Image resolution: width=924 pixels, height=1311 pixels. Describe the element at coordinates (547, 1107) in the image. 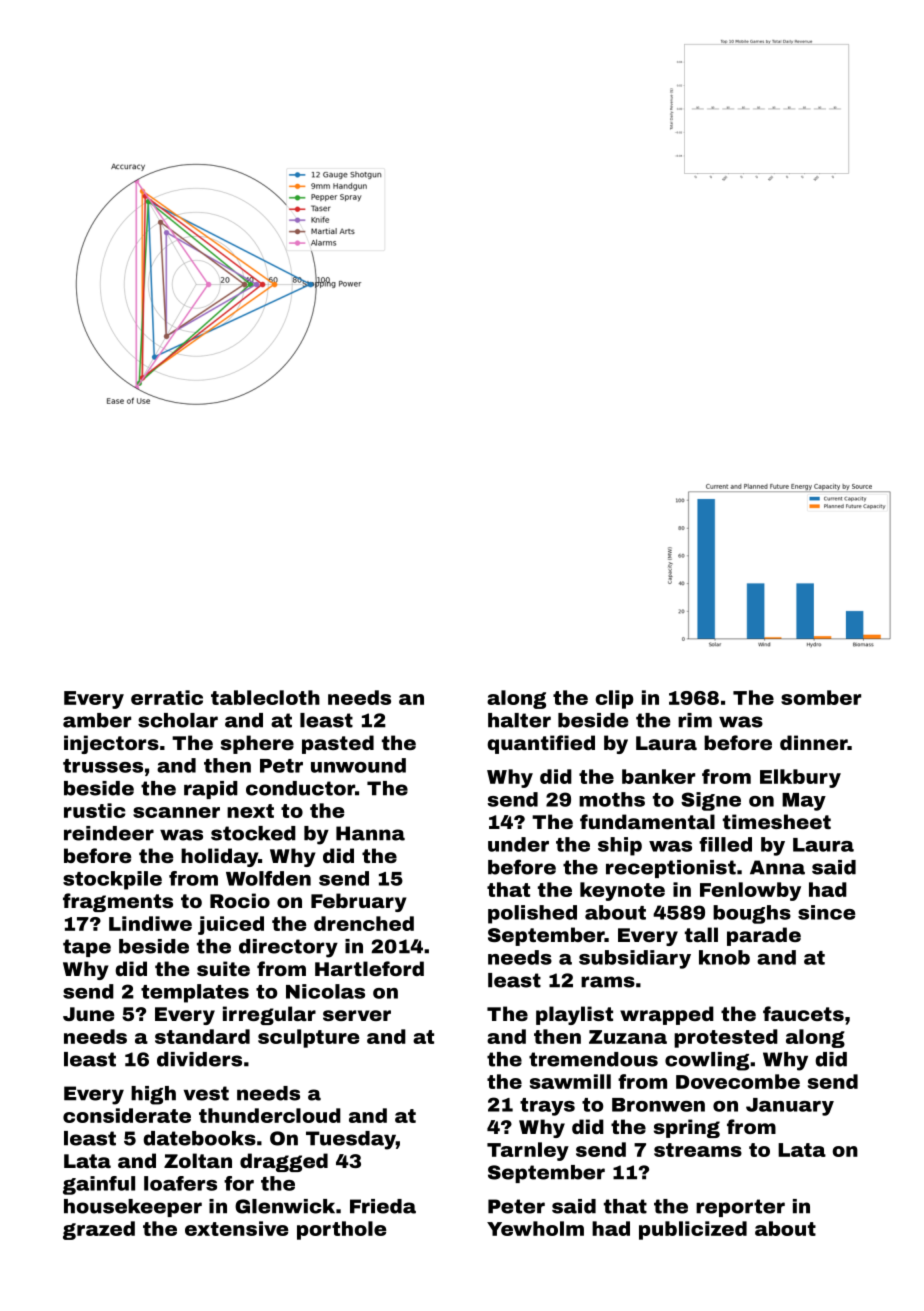

I see `trays` at that location.
